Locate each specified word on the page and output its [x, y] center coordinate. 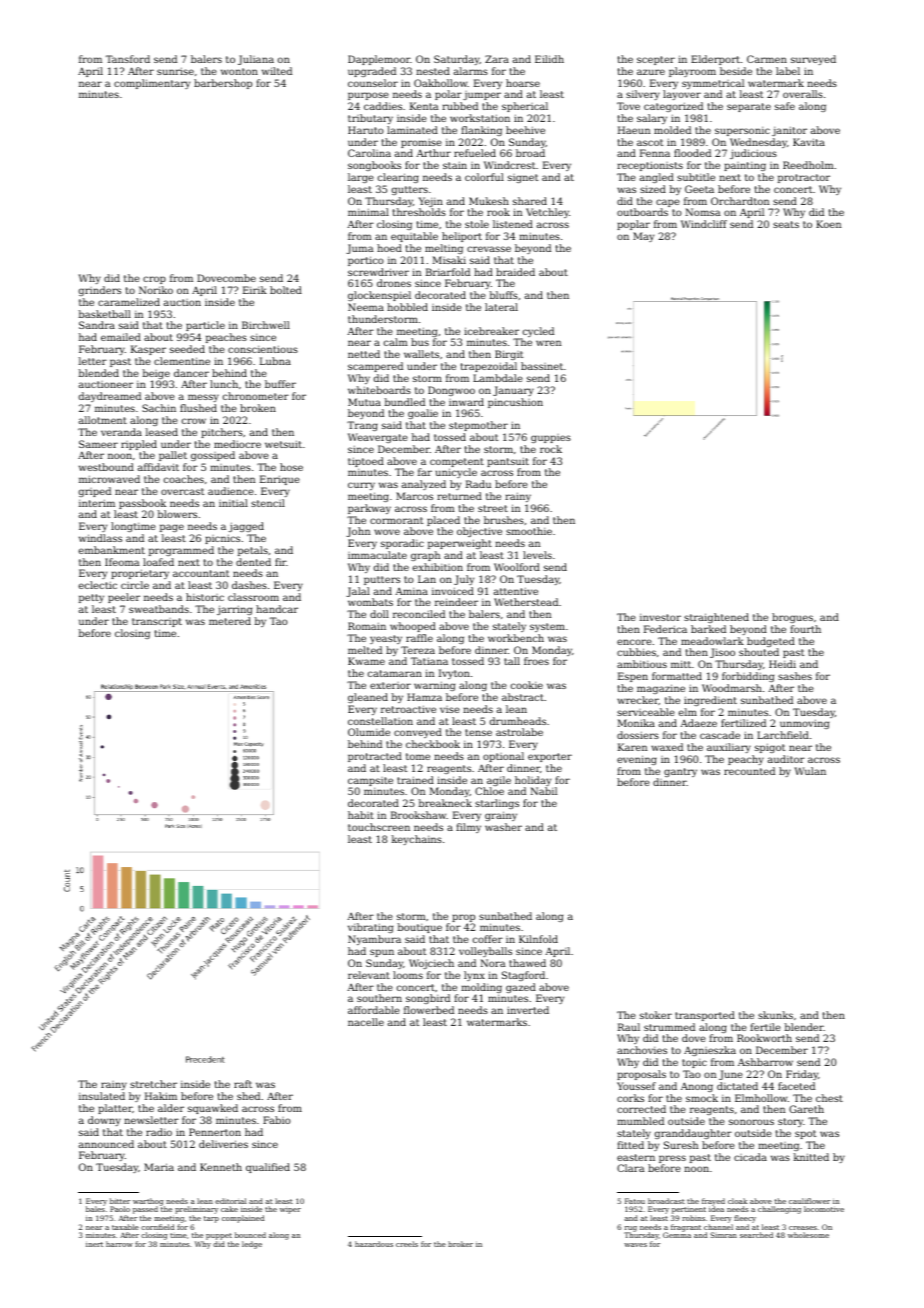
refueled [475, 153]
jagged [246, 527]
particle [205, 326]
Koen [828, 224]
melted [365, 650]
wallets [421, 354]
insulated [102, 1096]
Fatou [635, 1201]
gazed [521, 988]
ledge [252, 1245]
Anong [697, 1087]
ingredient [710, 701]
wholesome [808, 1235]
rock [551, 449]
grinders [100, 291]
